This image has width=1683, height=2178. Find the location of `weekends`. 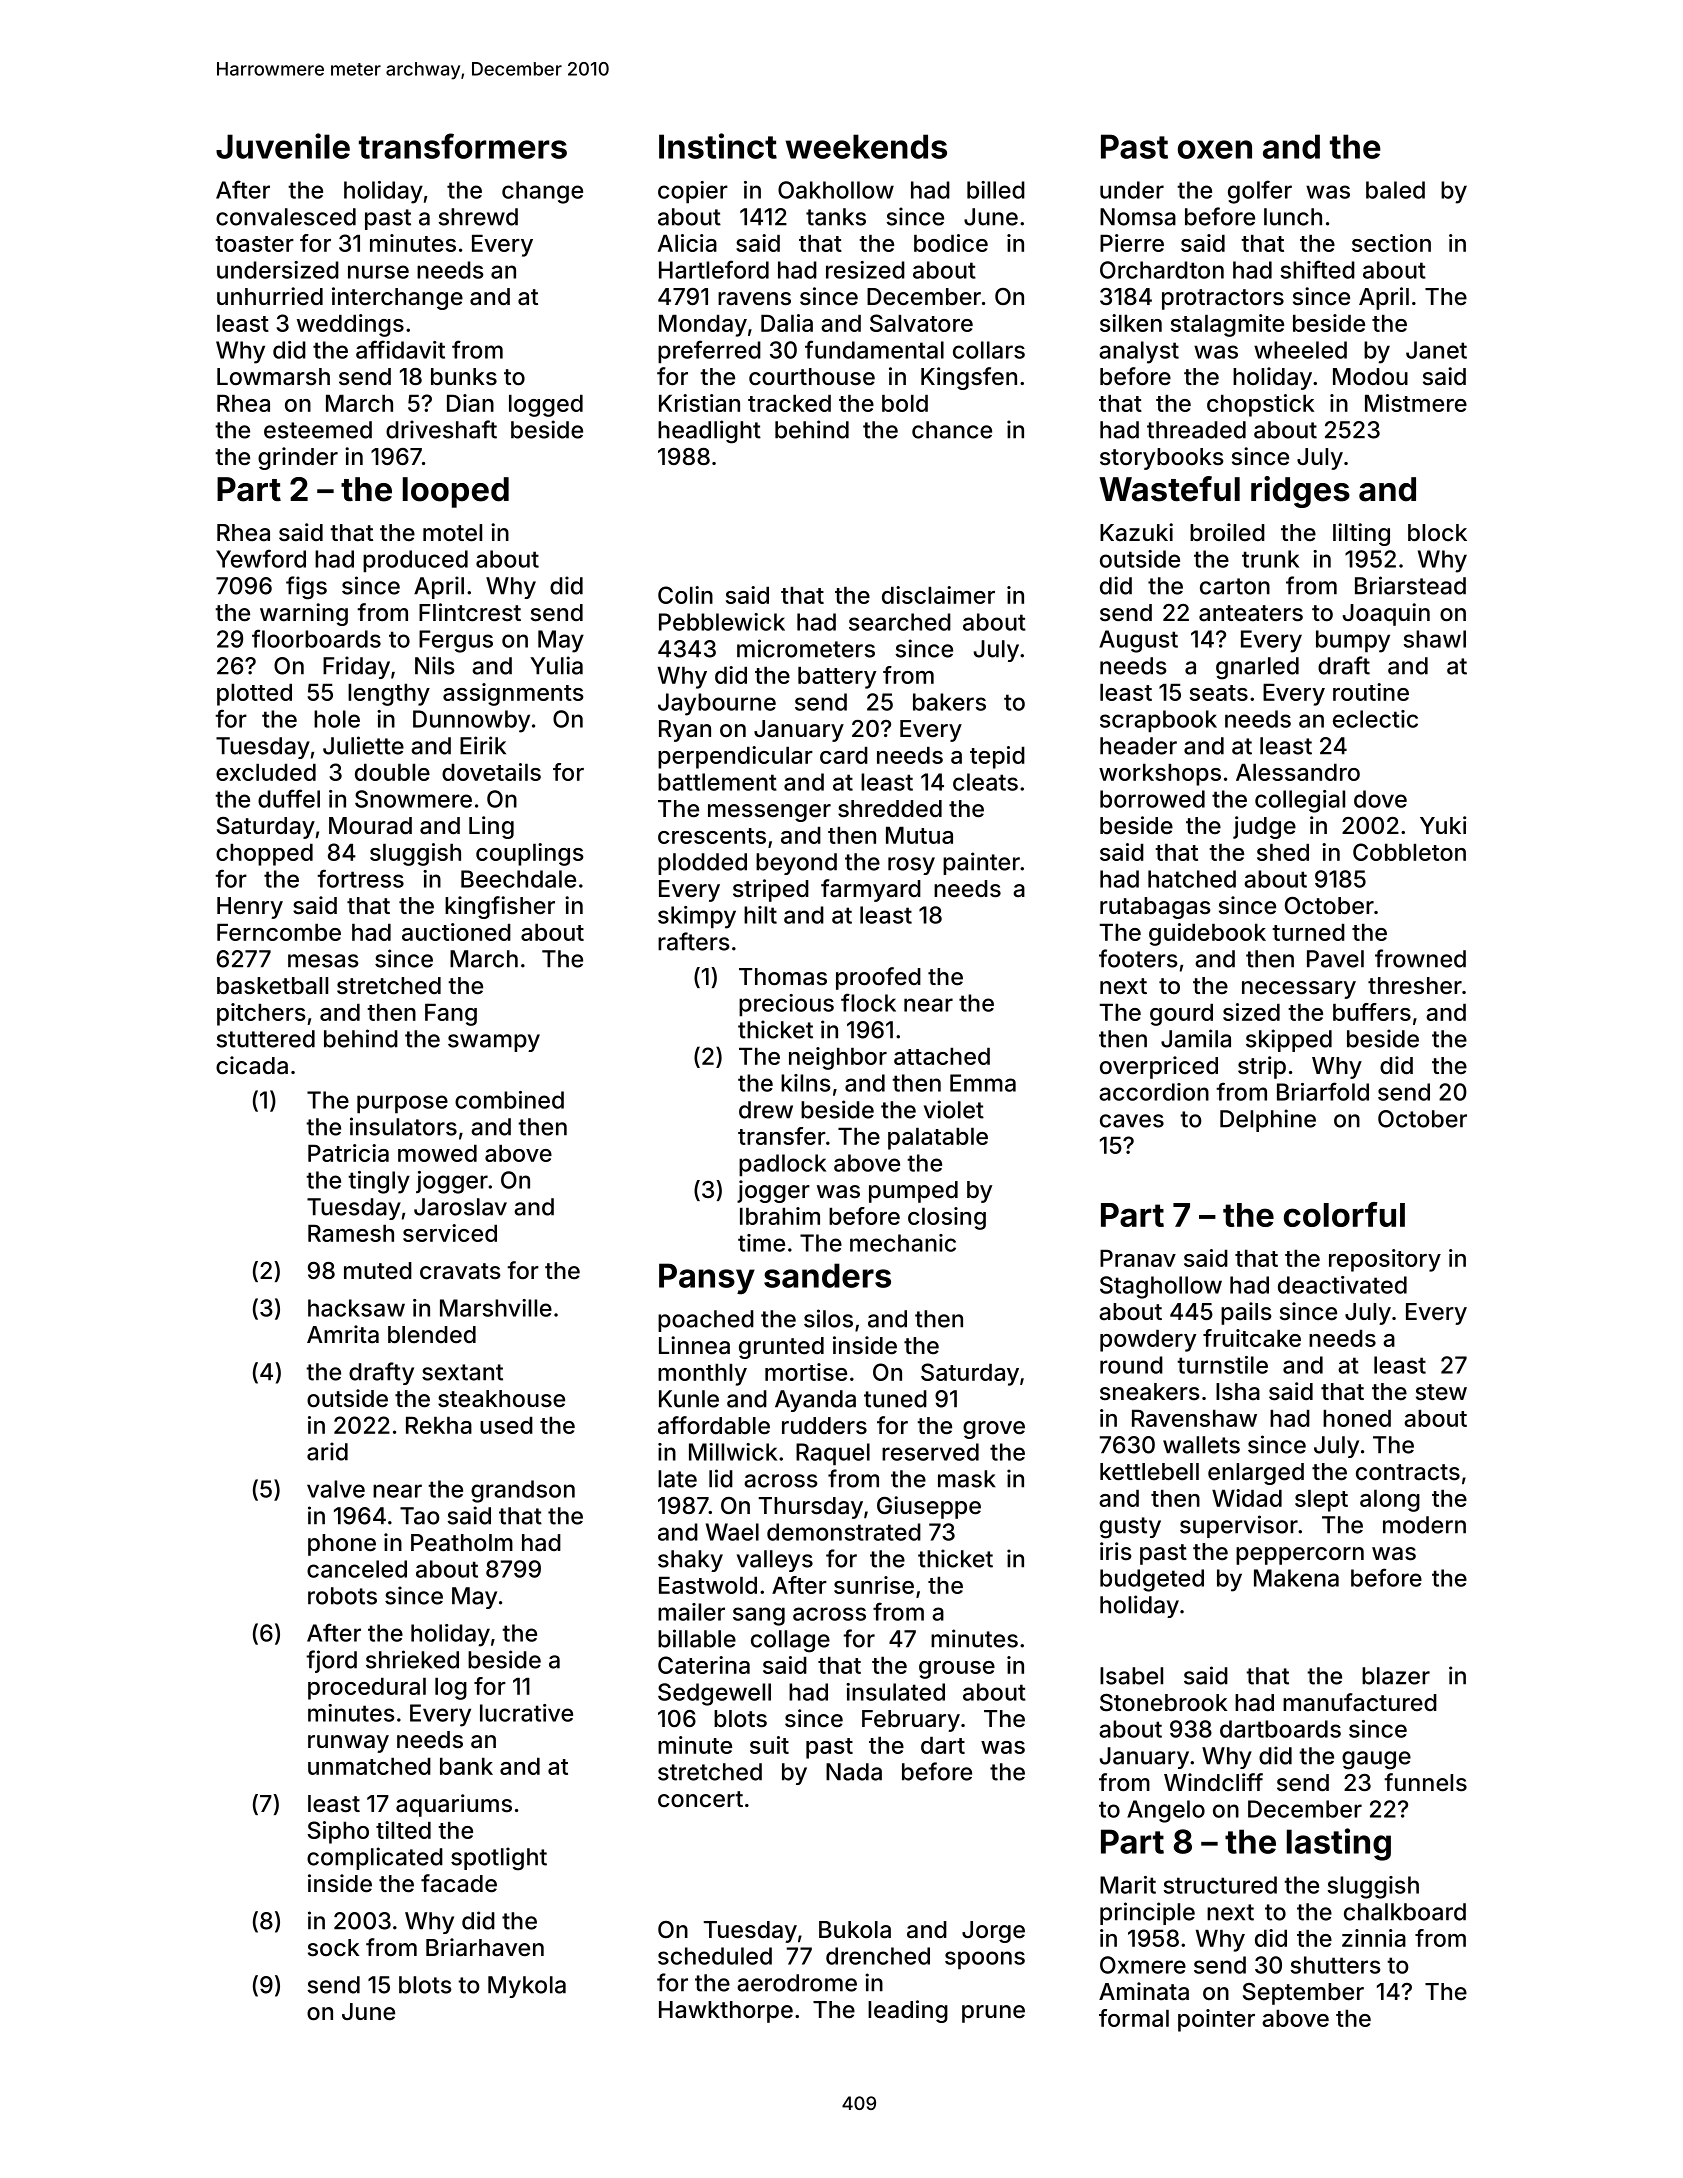

weekends is located at coordinates (866, 146).
